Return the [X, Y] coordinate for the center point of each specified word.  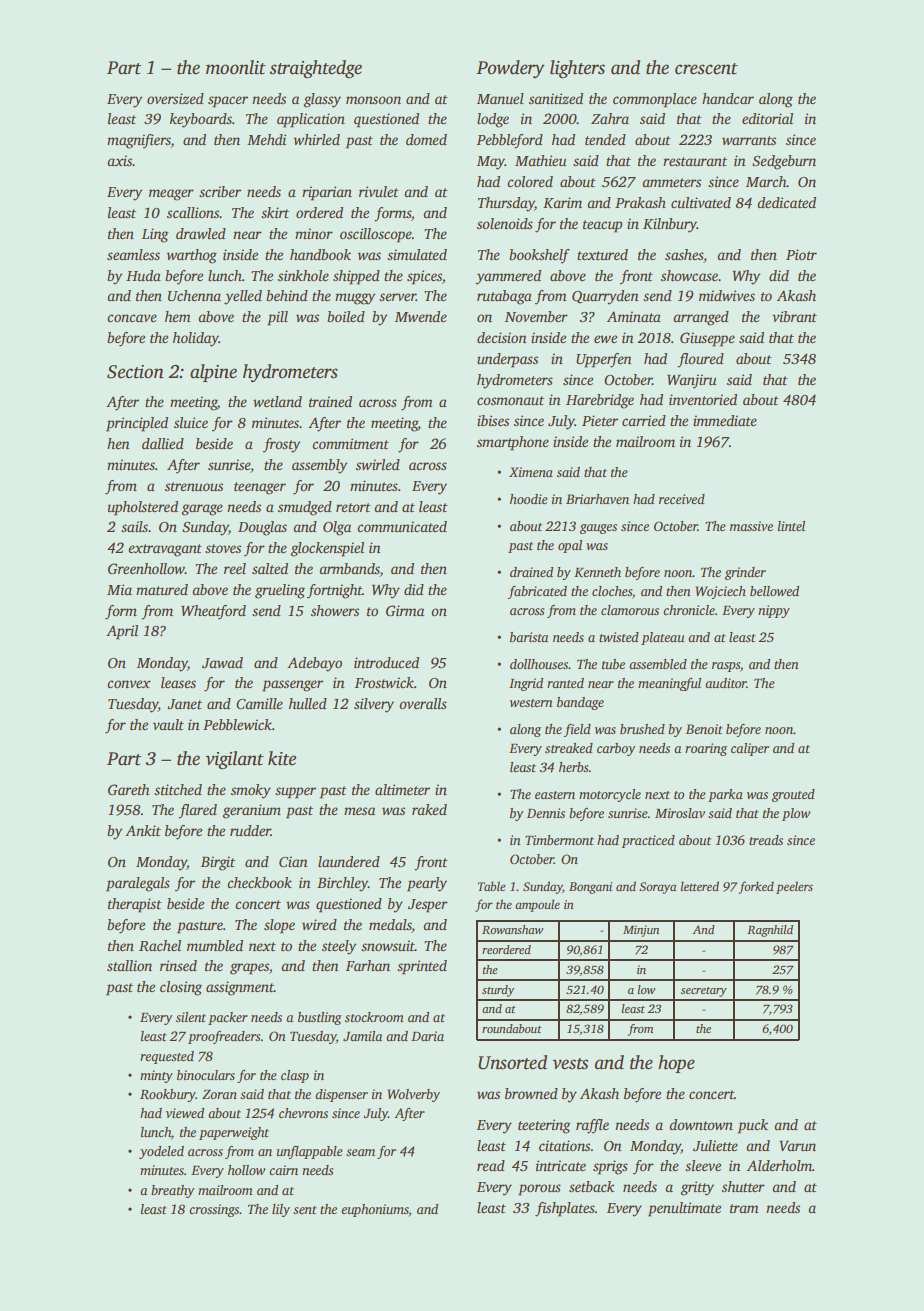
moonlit [236, 67]
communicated [402, 526]
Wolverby [414, 1095]
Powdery [510, 69]
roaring [706, 749]
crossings [214, 1210]
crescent [706, 69]
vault [168, 724]
